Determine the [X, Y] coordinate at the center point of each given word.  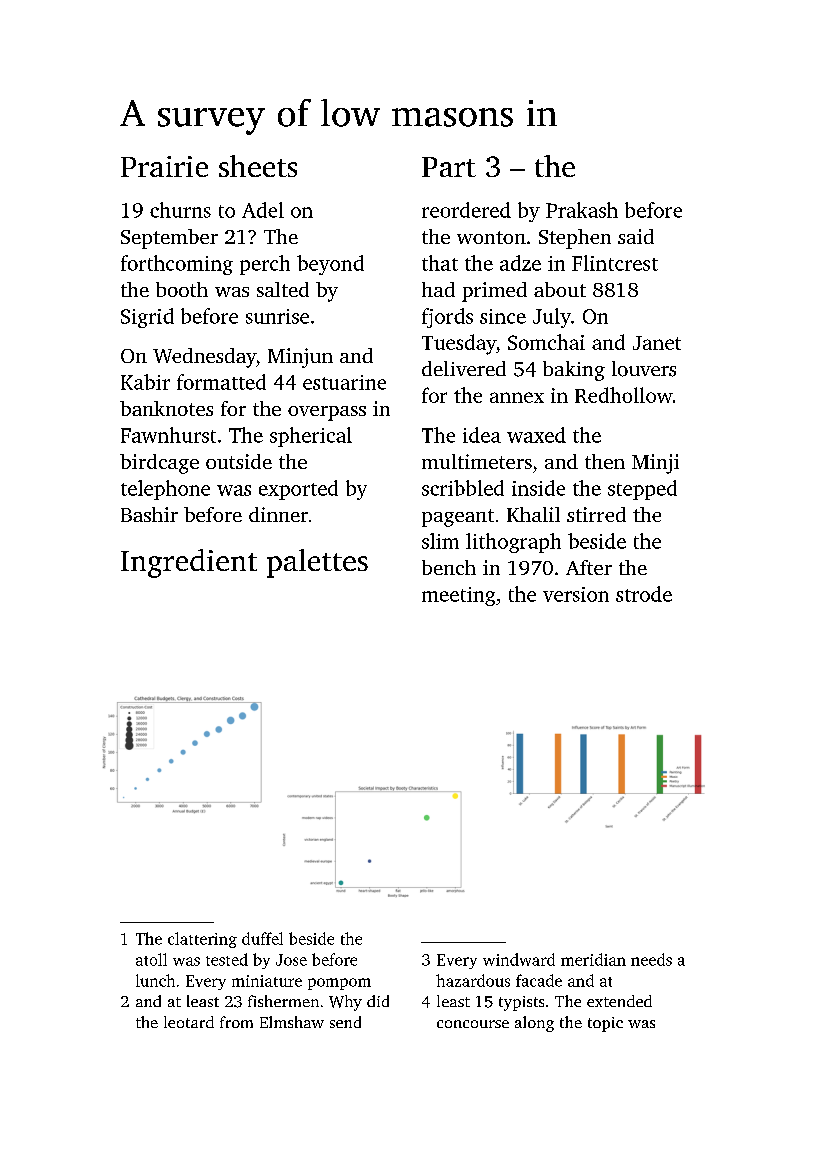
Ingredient [189, 563]
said [636, 236]
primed [494, 292]
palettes [317, 563]
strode [644, 594]
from [236, 1022]
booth [182, 289]
